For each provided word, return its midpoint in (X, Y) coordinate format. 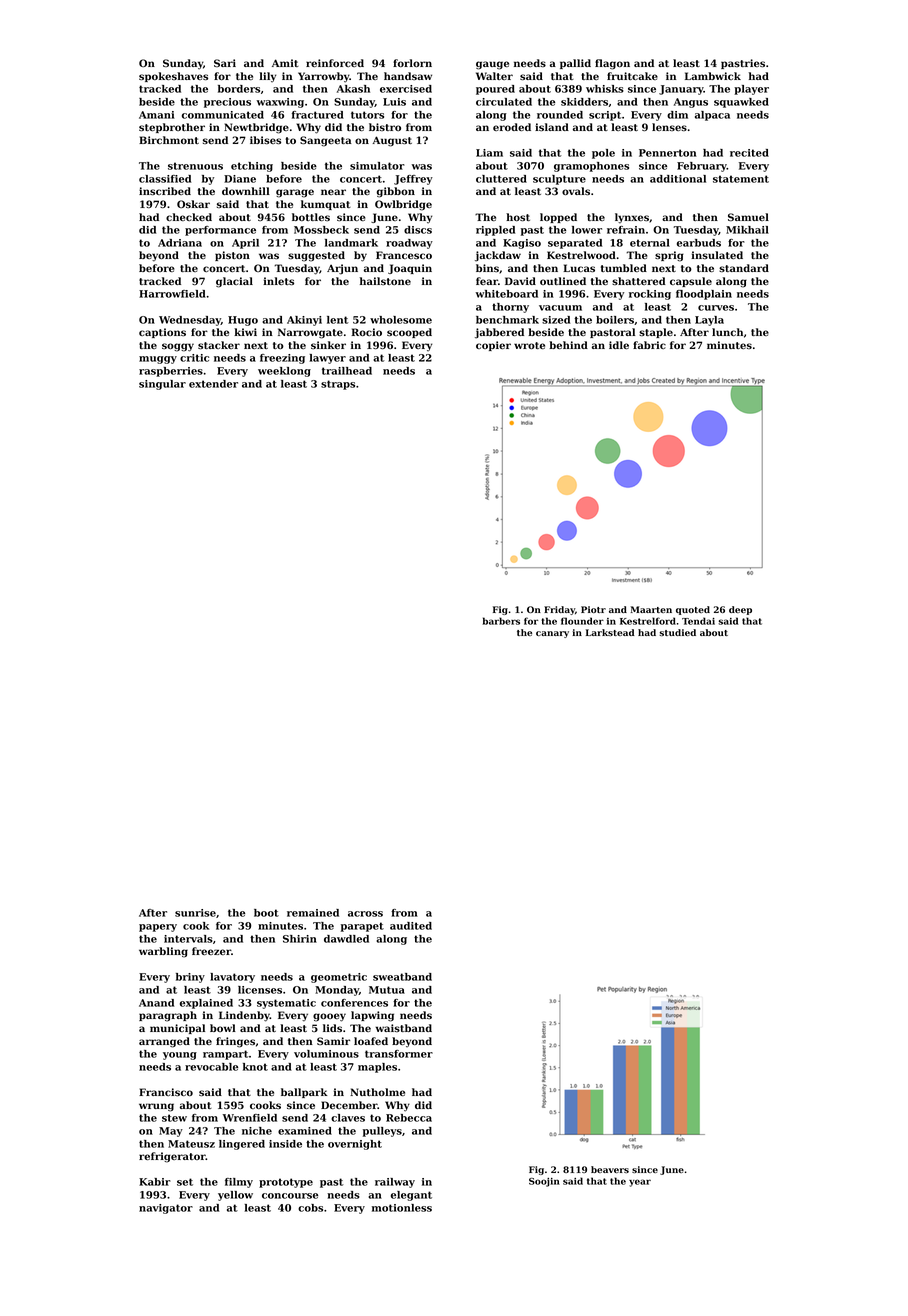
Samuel (748, 217)
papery (158, 928)
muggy (158, 360)
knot (255, 1067)
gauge (492, 65)
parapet (362, 927)
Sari (225, 63)
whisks (605, 89)
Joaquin (410, 269)
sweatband (402, 977)
